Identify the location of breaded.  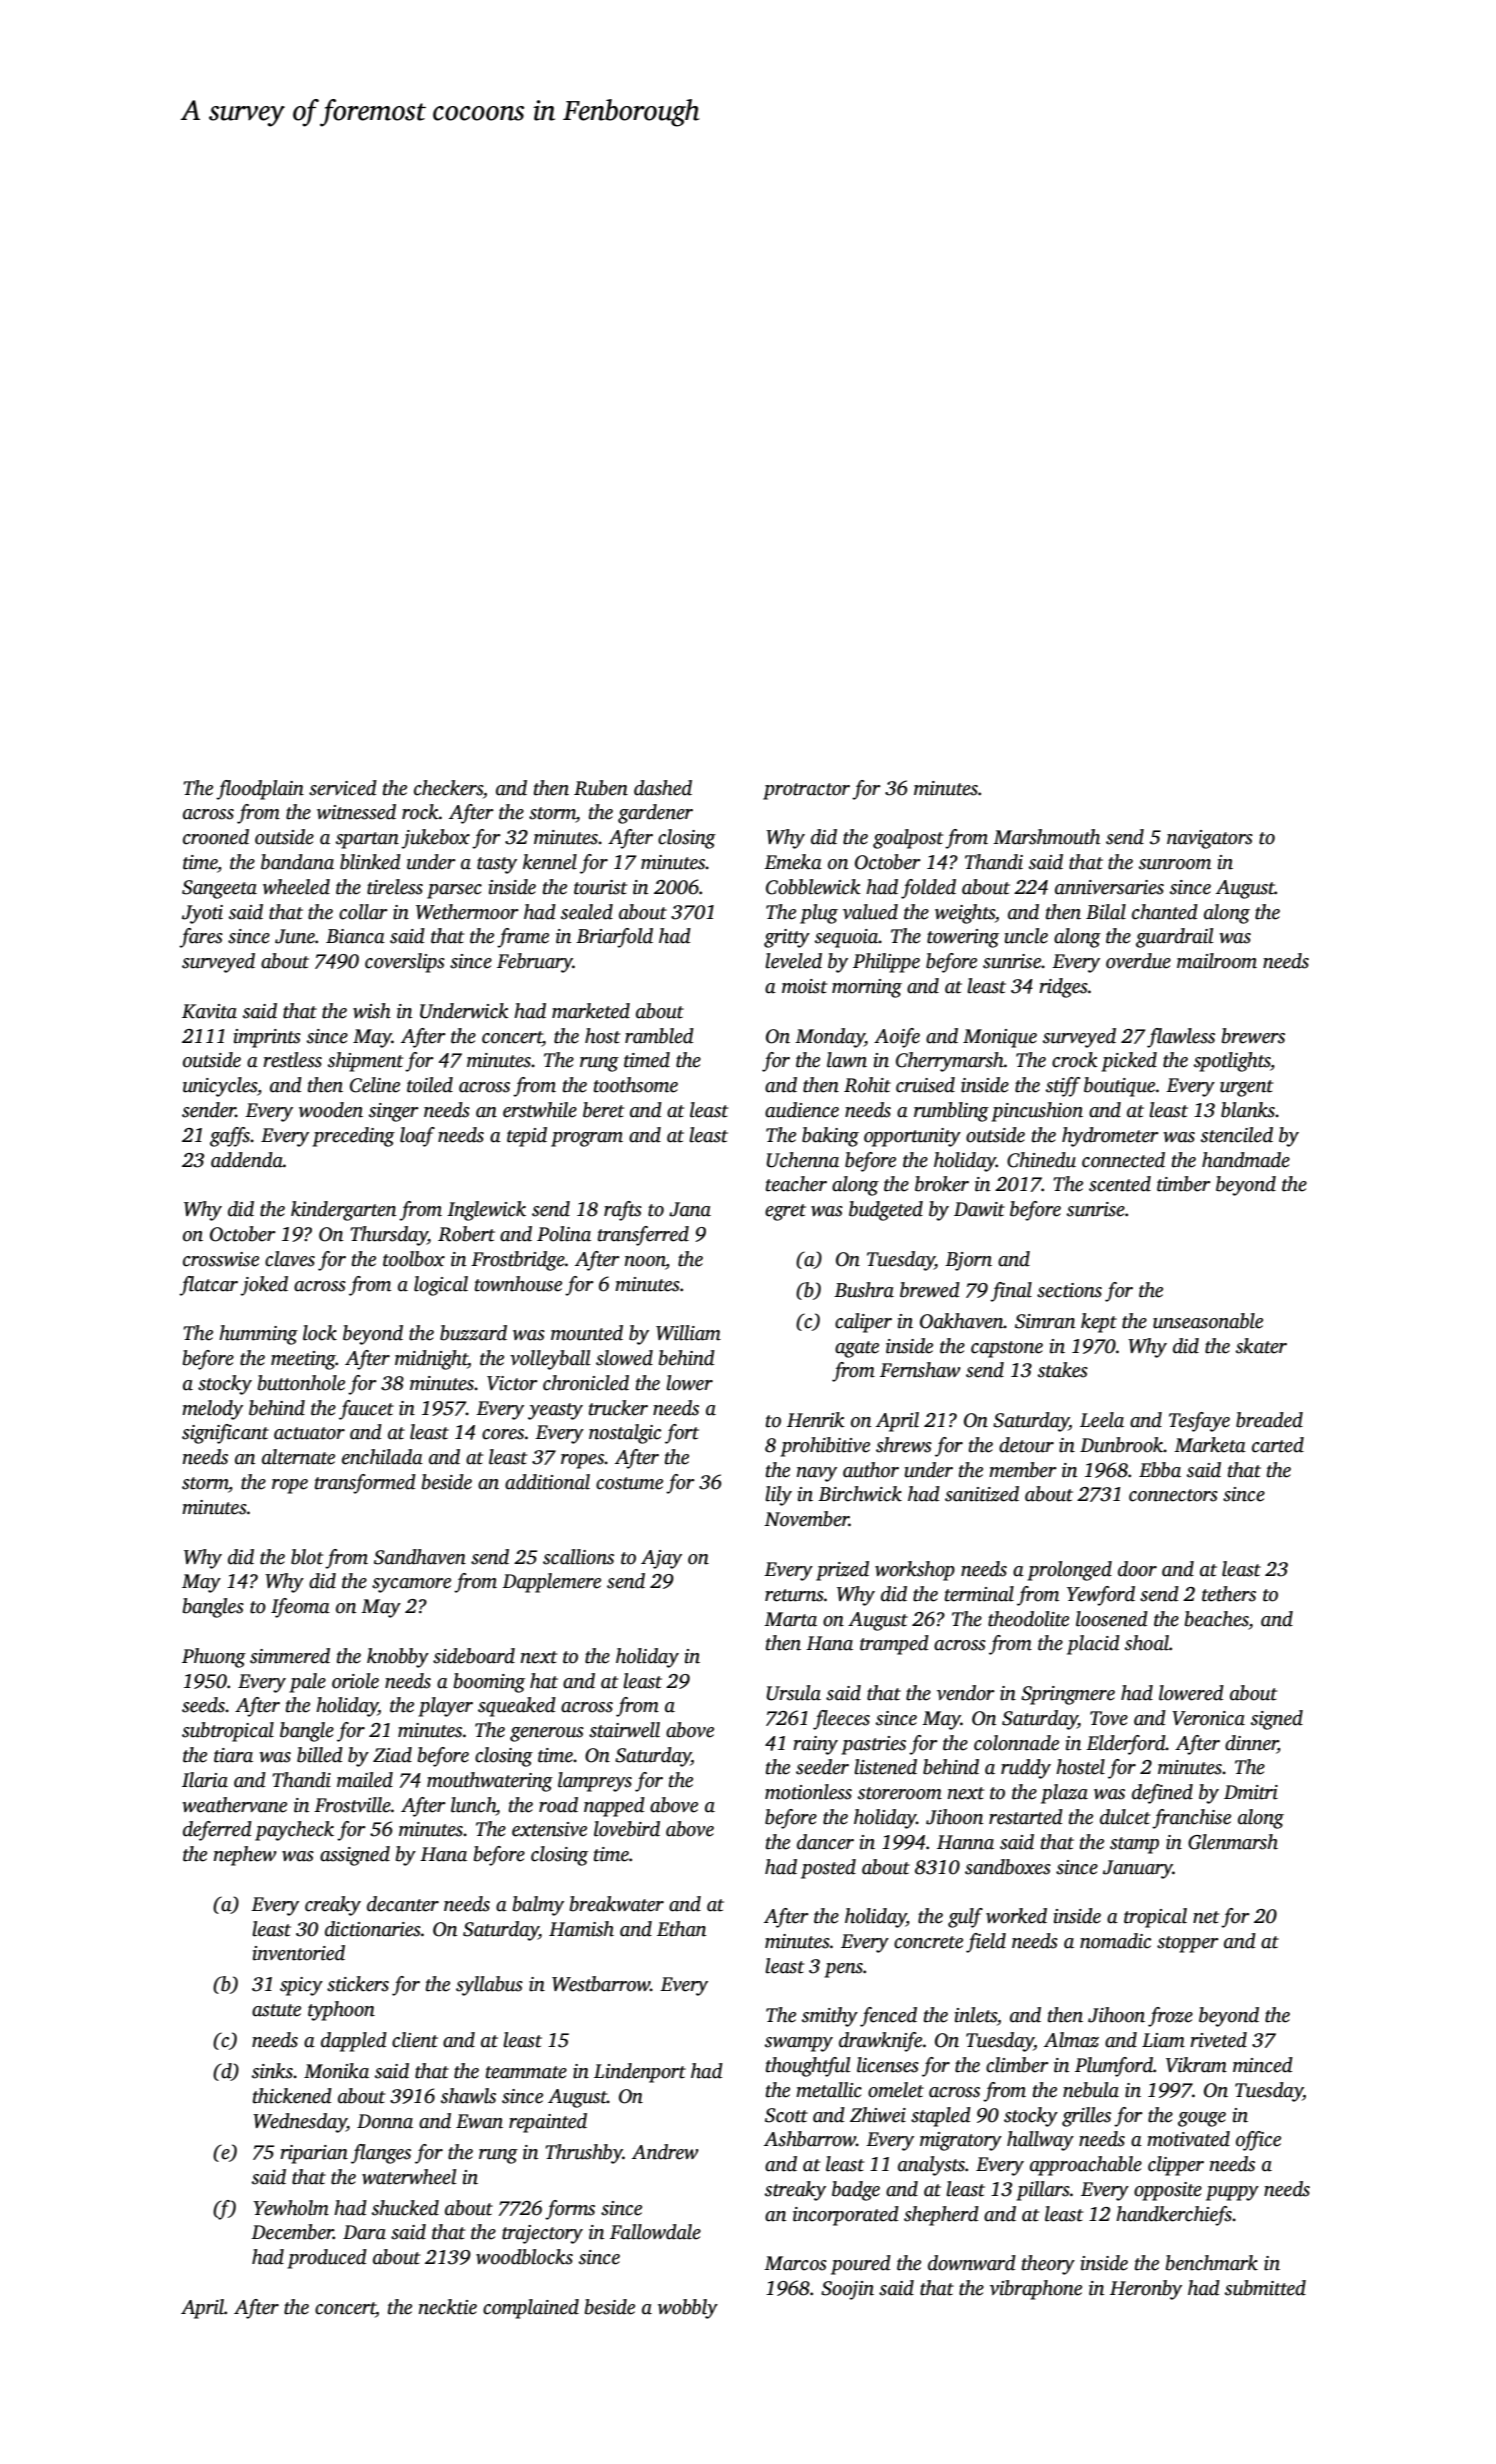
(1269, 1420).
